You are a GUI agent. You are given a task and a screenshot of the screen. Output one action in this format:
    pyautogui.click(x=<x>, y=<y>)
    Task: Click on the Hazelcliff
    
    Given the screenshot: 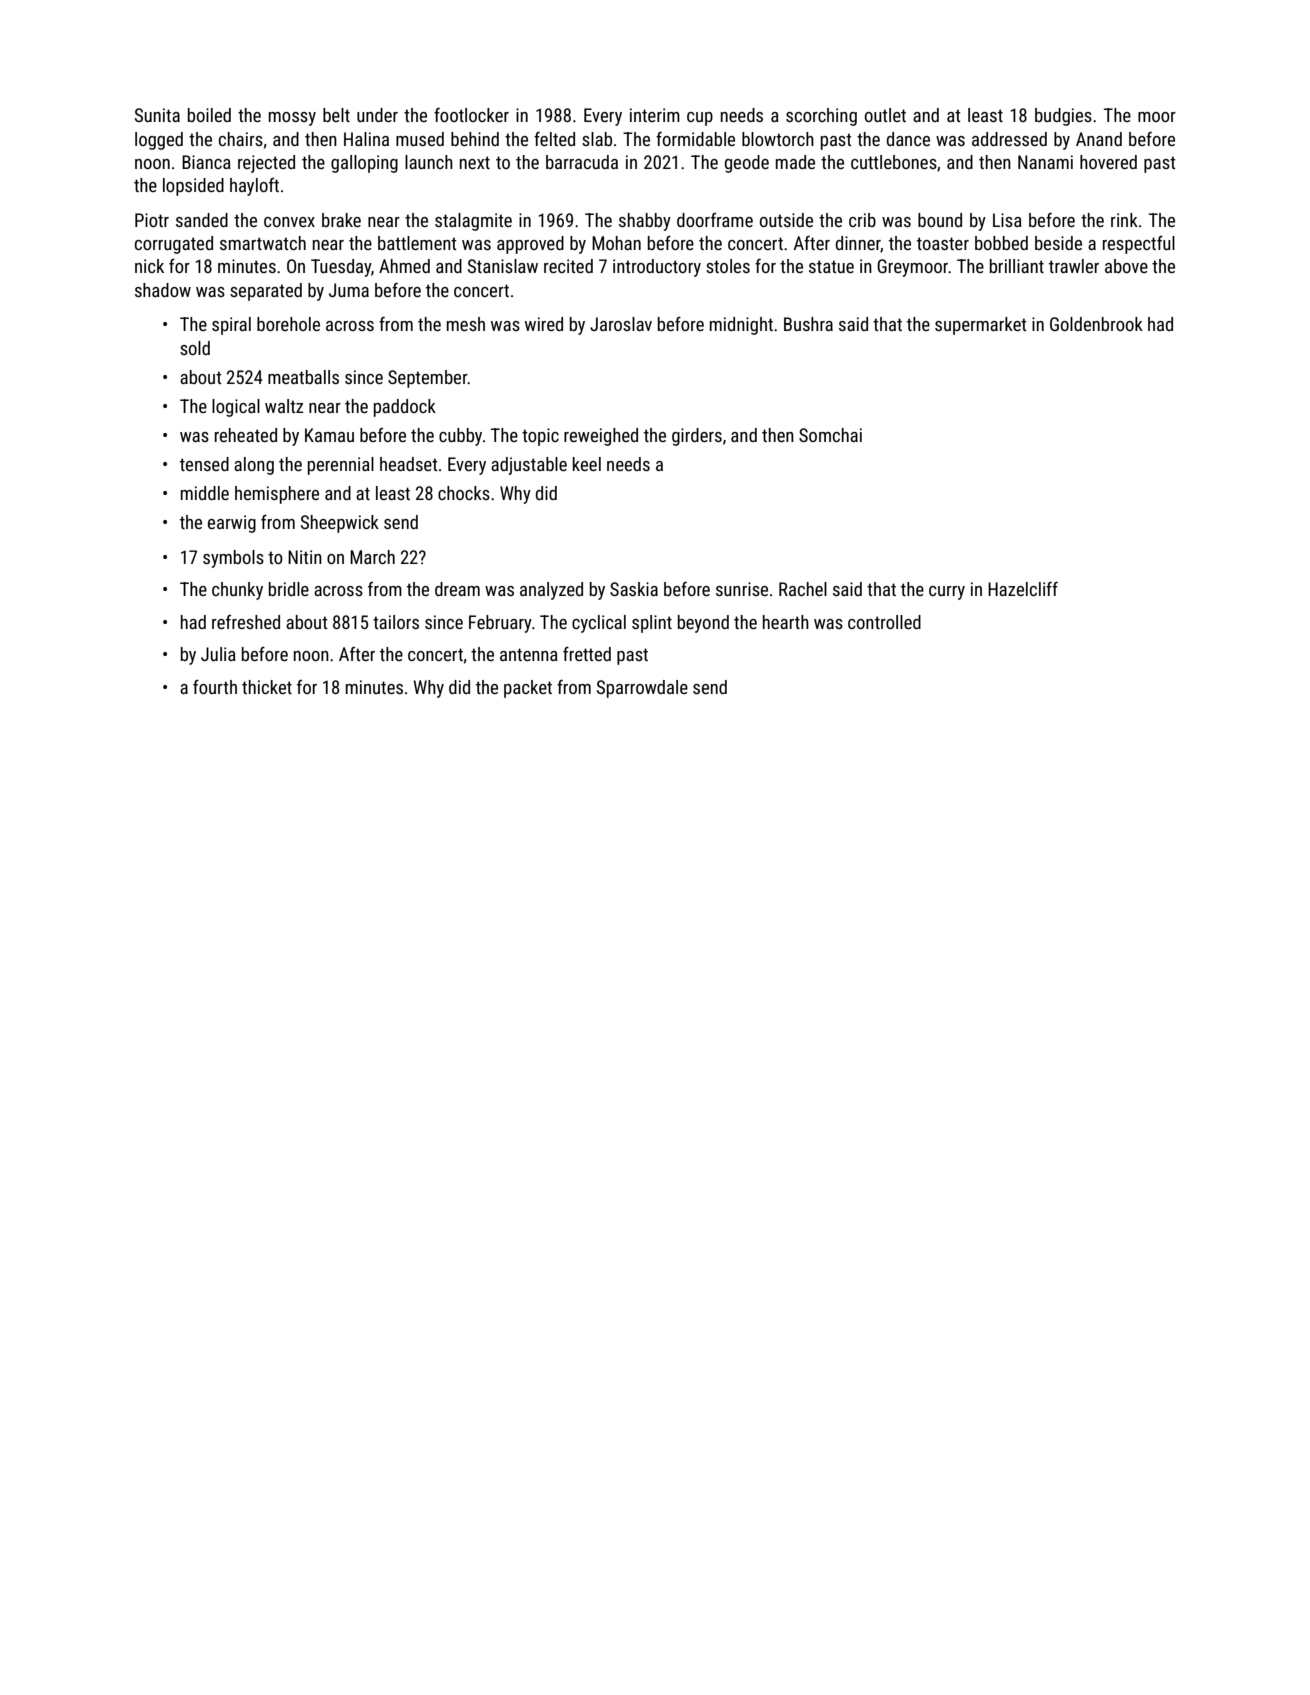 What is the action you would take?
    pyautogui.click(x=1023, y=589)
